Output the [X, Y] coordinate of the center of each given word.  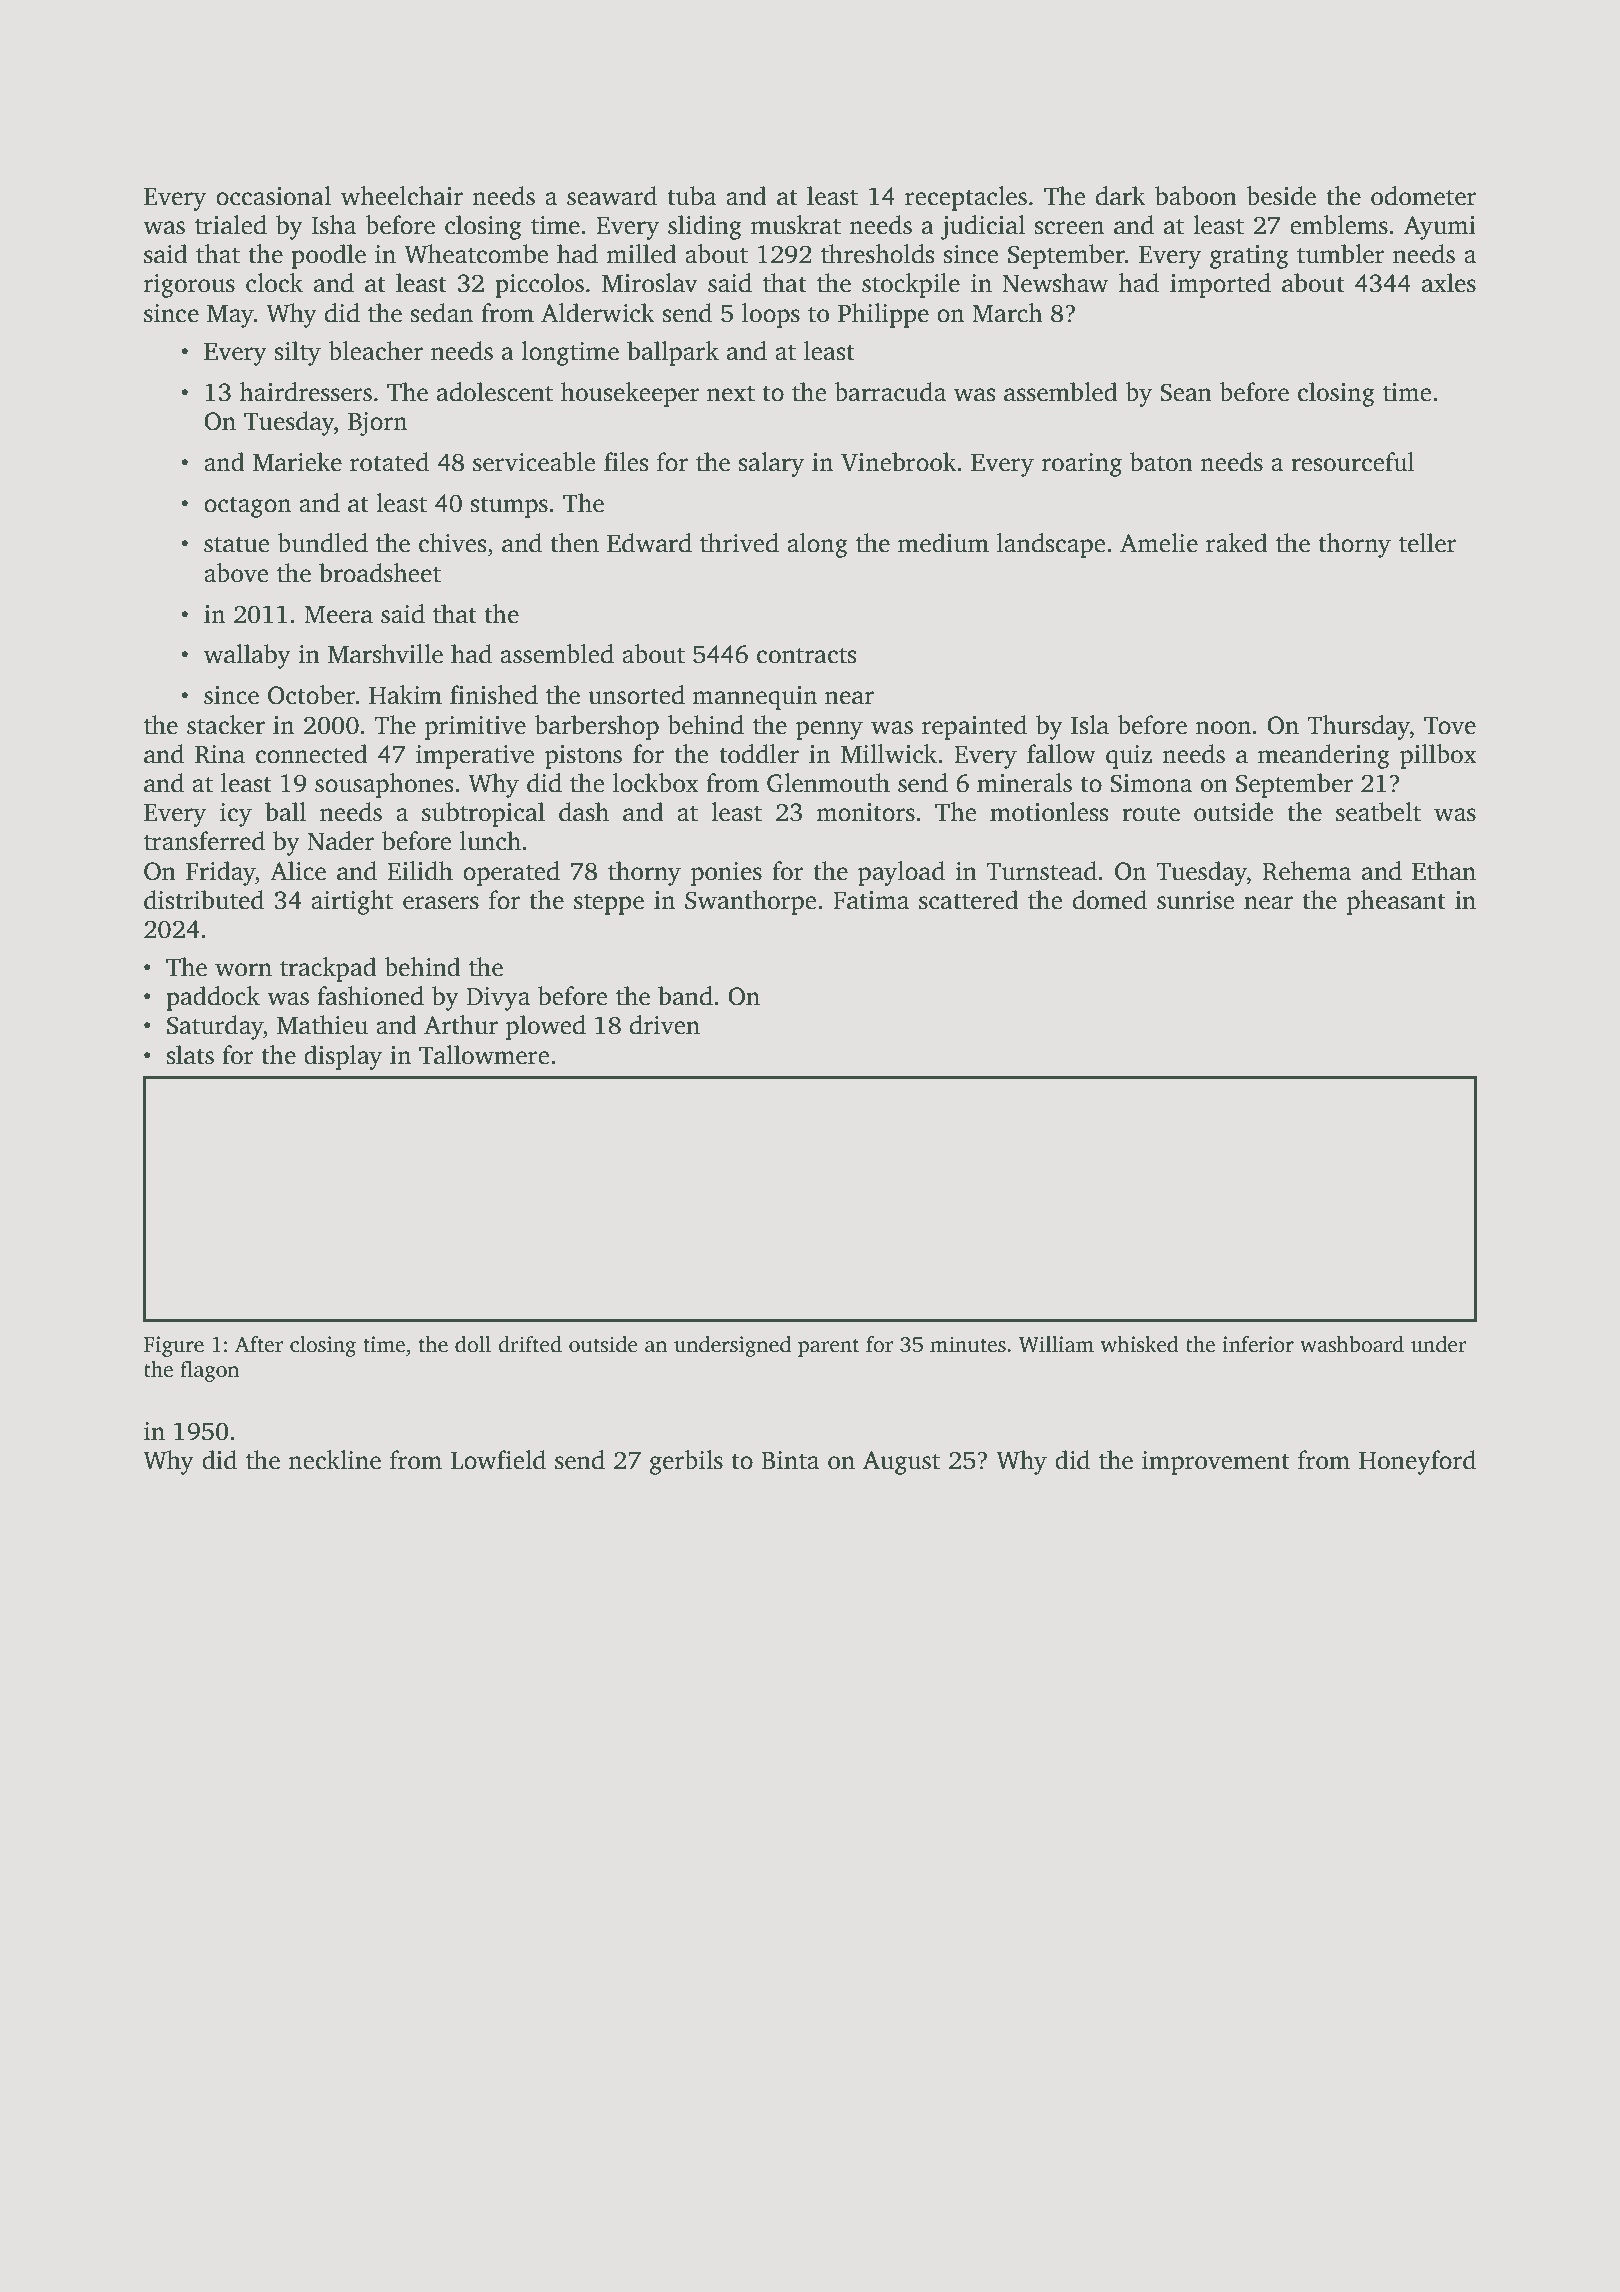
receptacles [966, 198]
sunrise [1195, 900]
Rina [220, 754]
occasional [273, 196]
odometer [1424, 196]
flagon [210, 1371]
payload [901, 873]
